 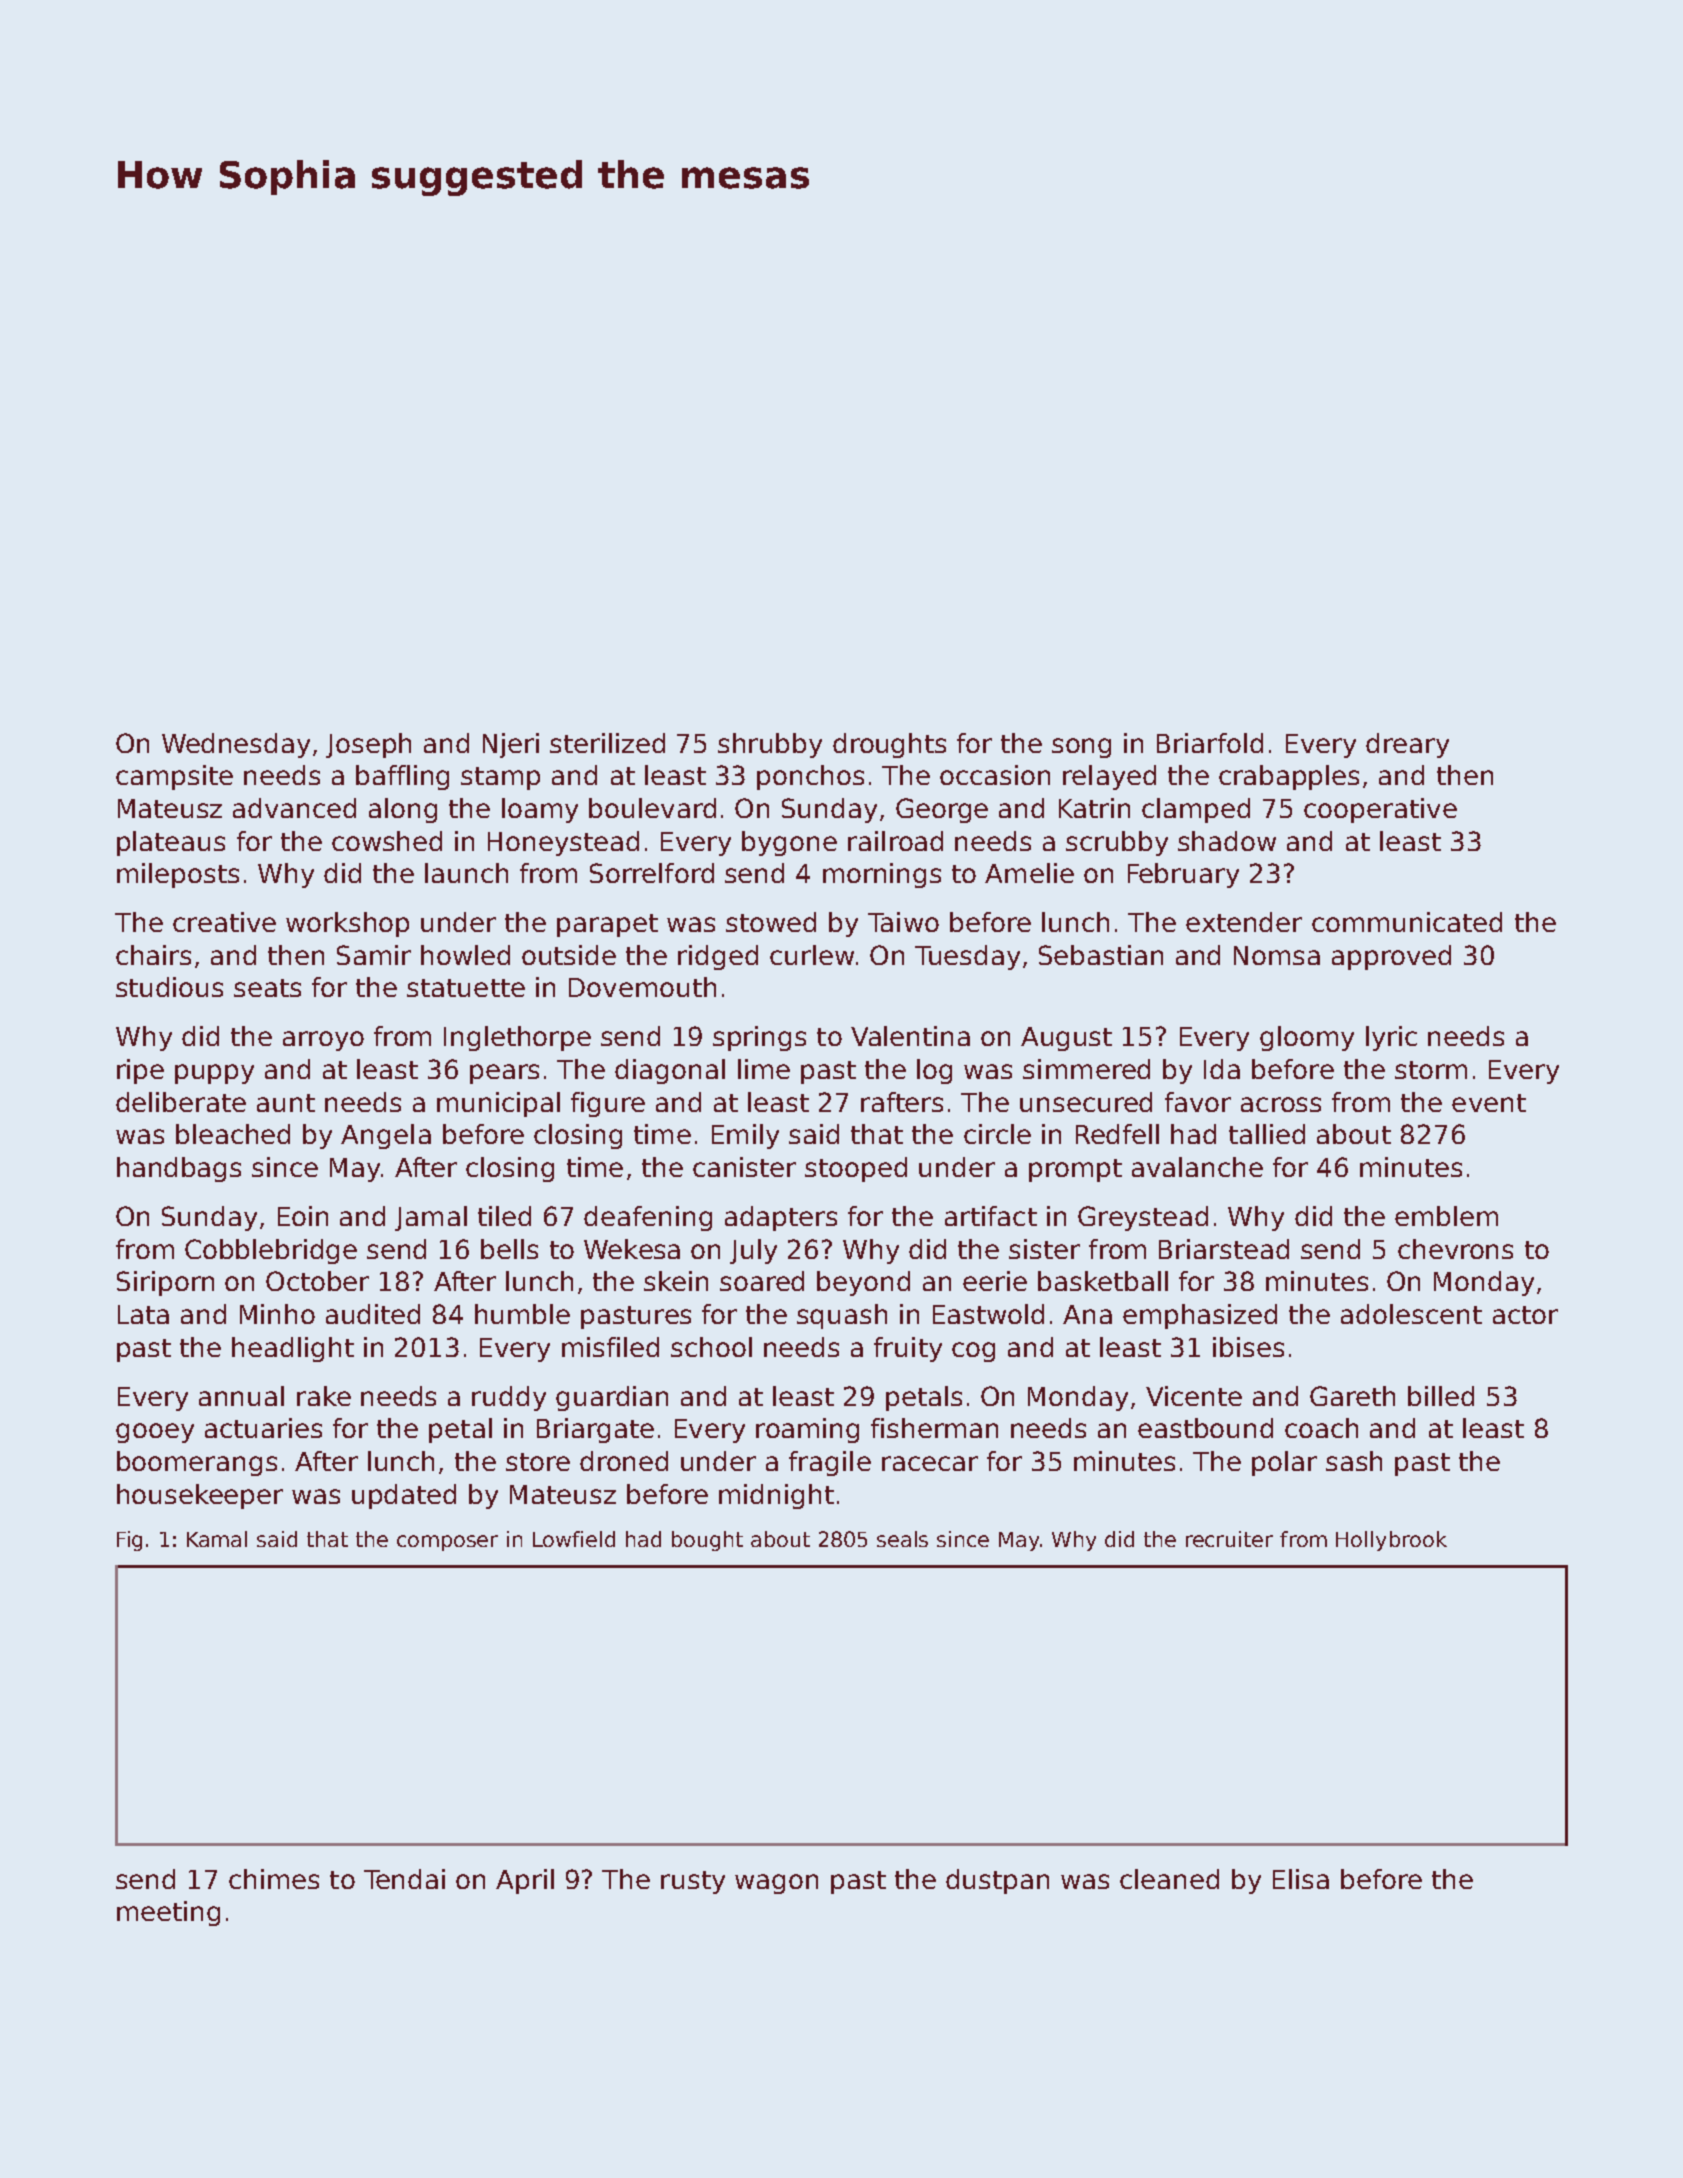 What do you see at coordinates (607, 743) in the page?
I see `sterilized` at bounding box center [607, 743].
